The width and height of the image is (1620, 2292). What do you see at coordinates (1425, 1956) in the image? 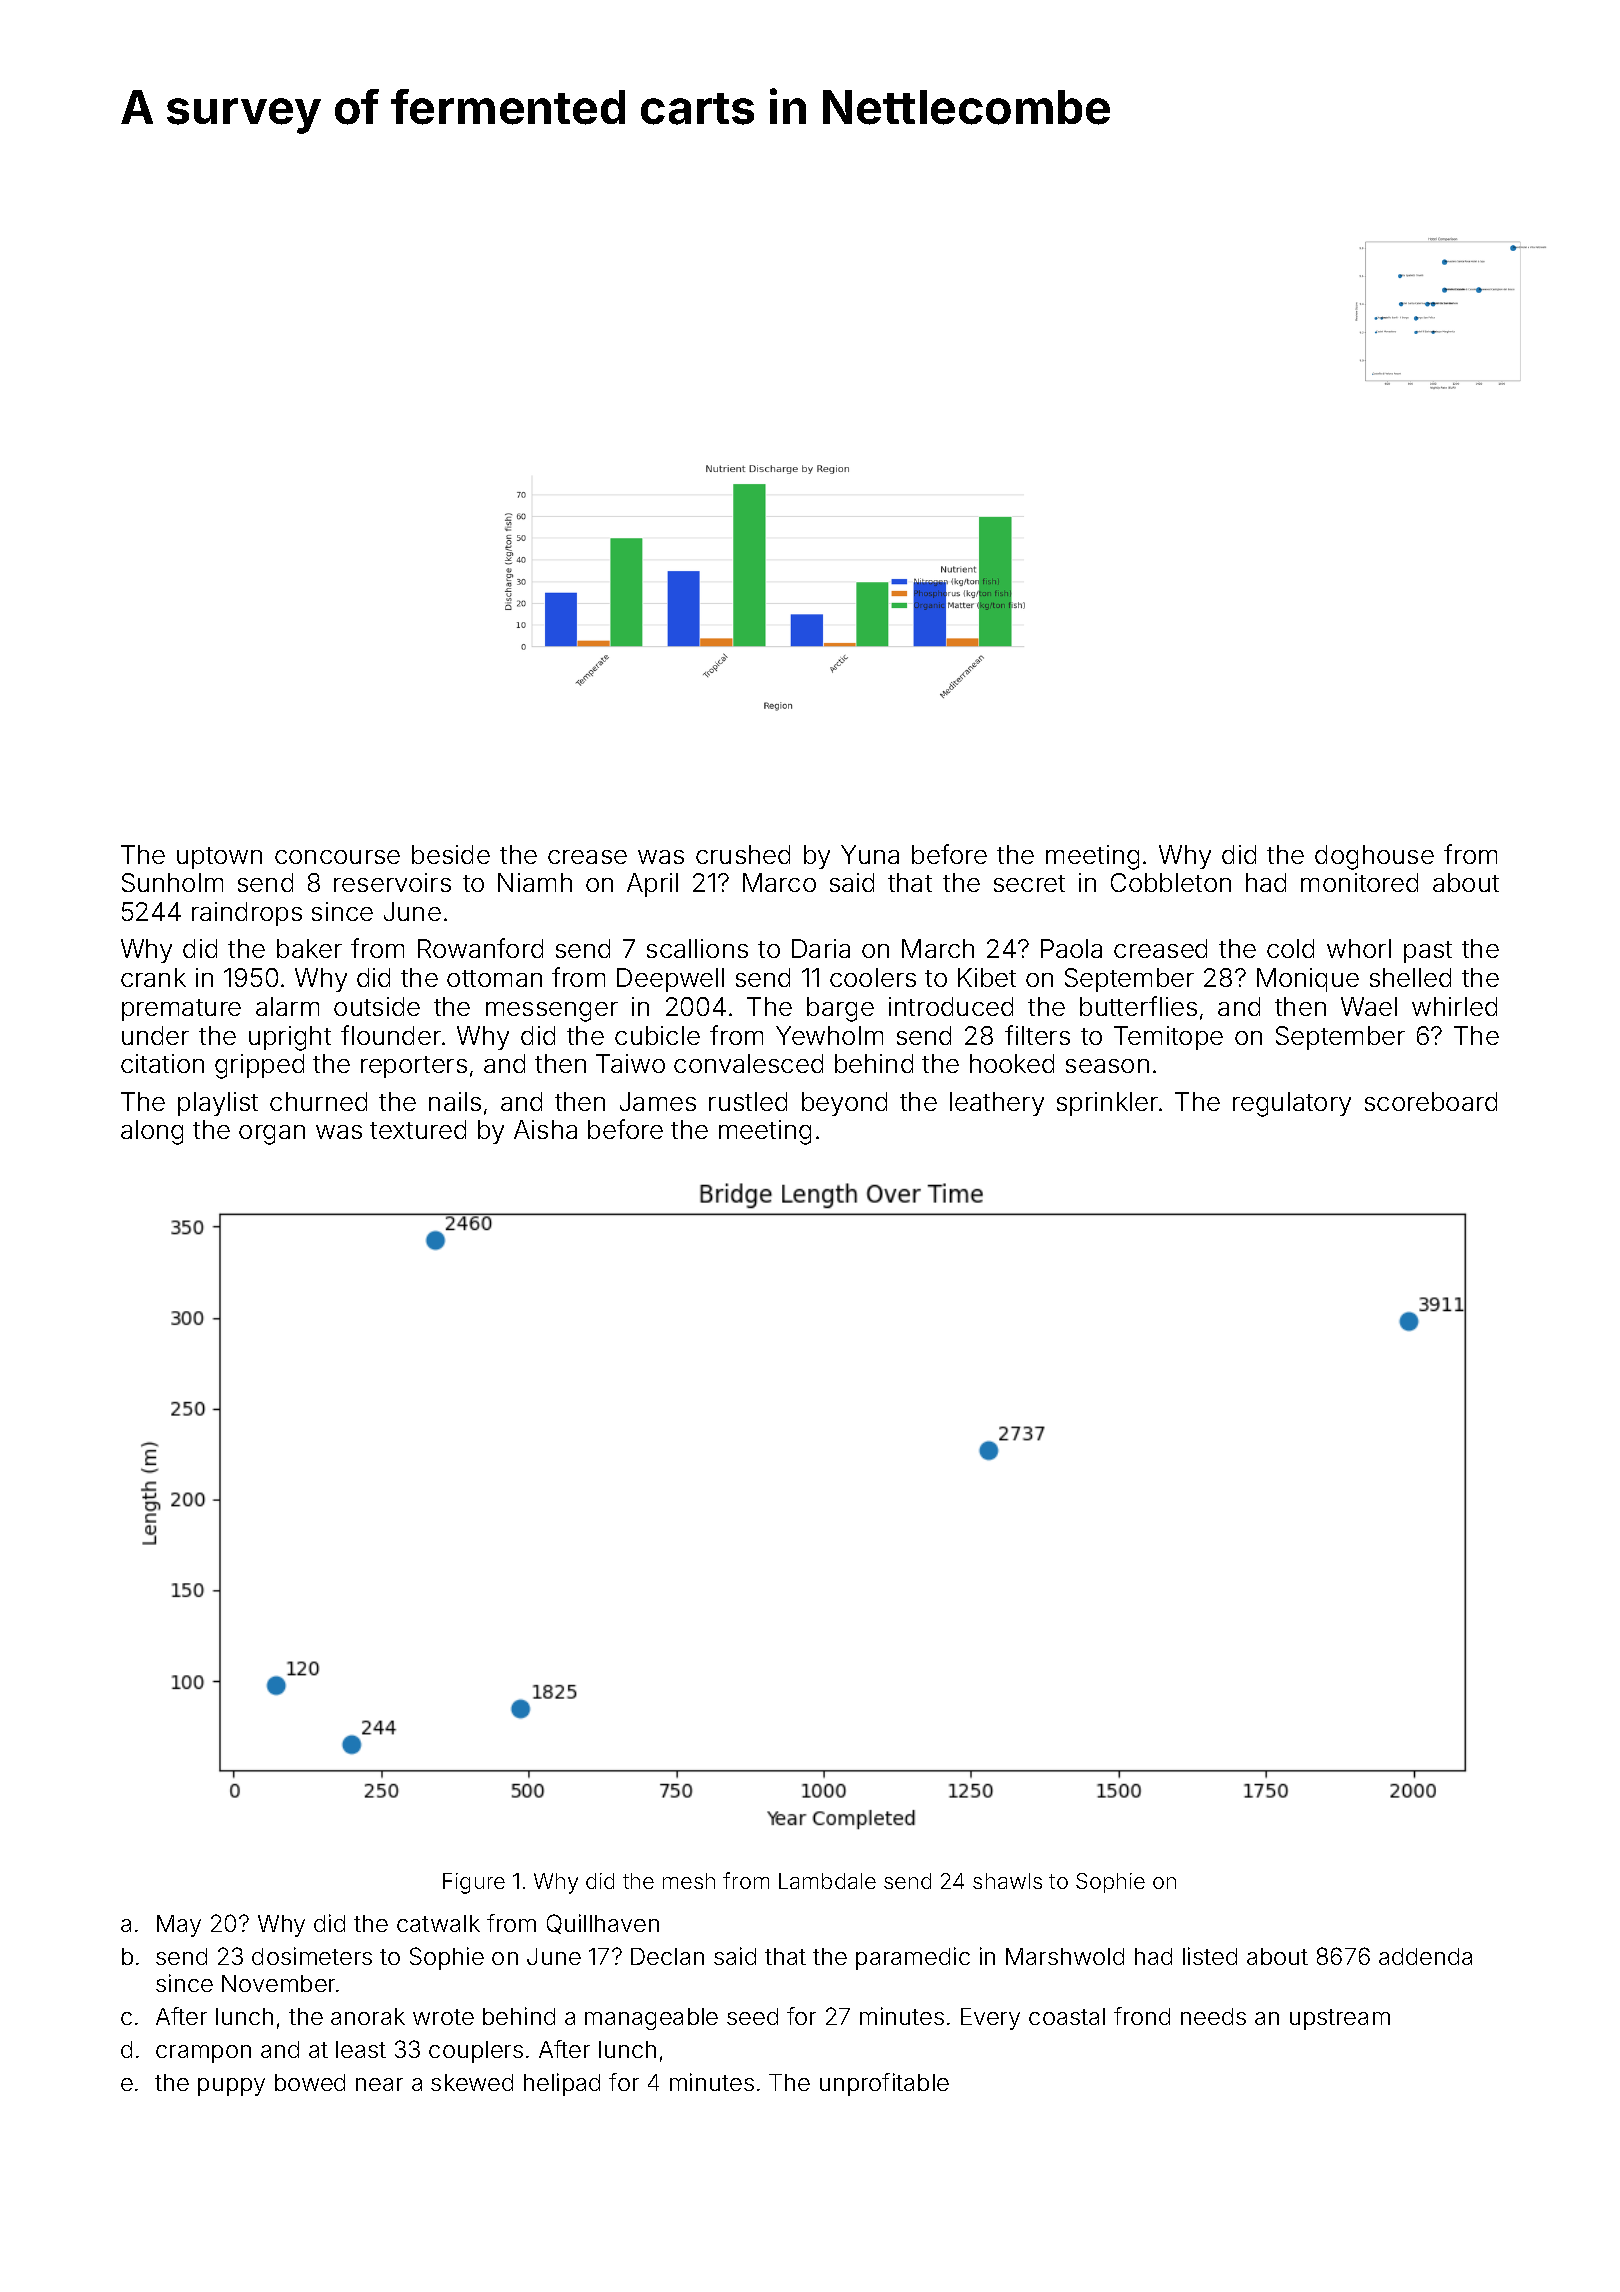
I see `addenda` at bounding box center [1425, 1956].
